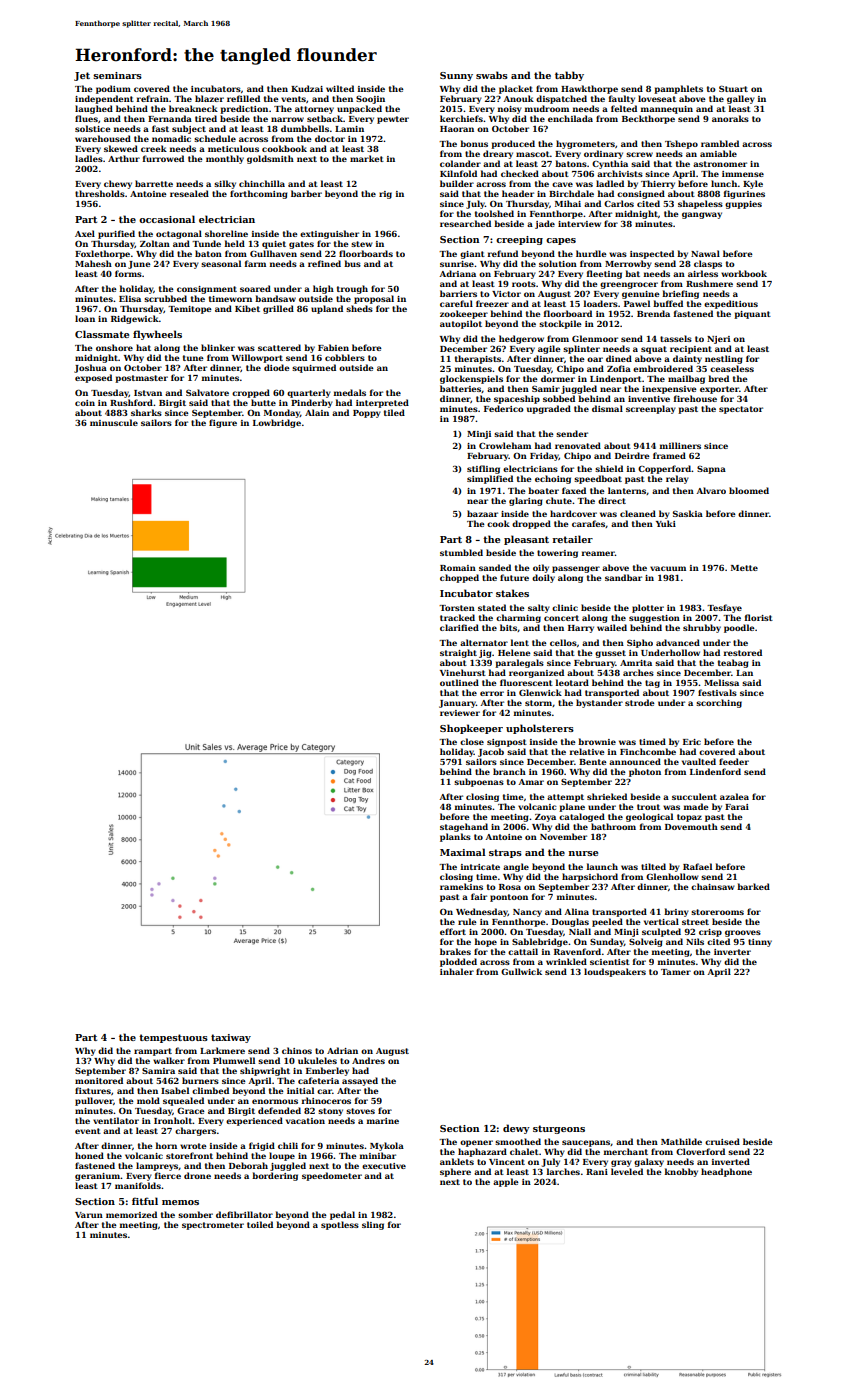 This screenshot has width=849, height=1400. I want to click on refilled, so click(243, 98).
